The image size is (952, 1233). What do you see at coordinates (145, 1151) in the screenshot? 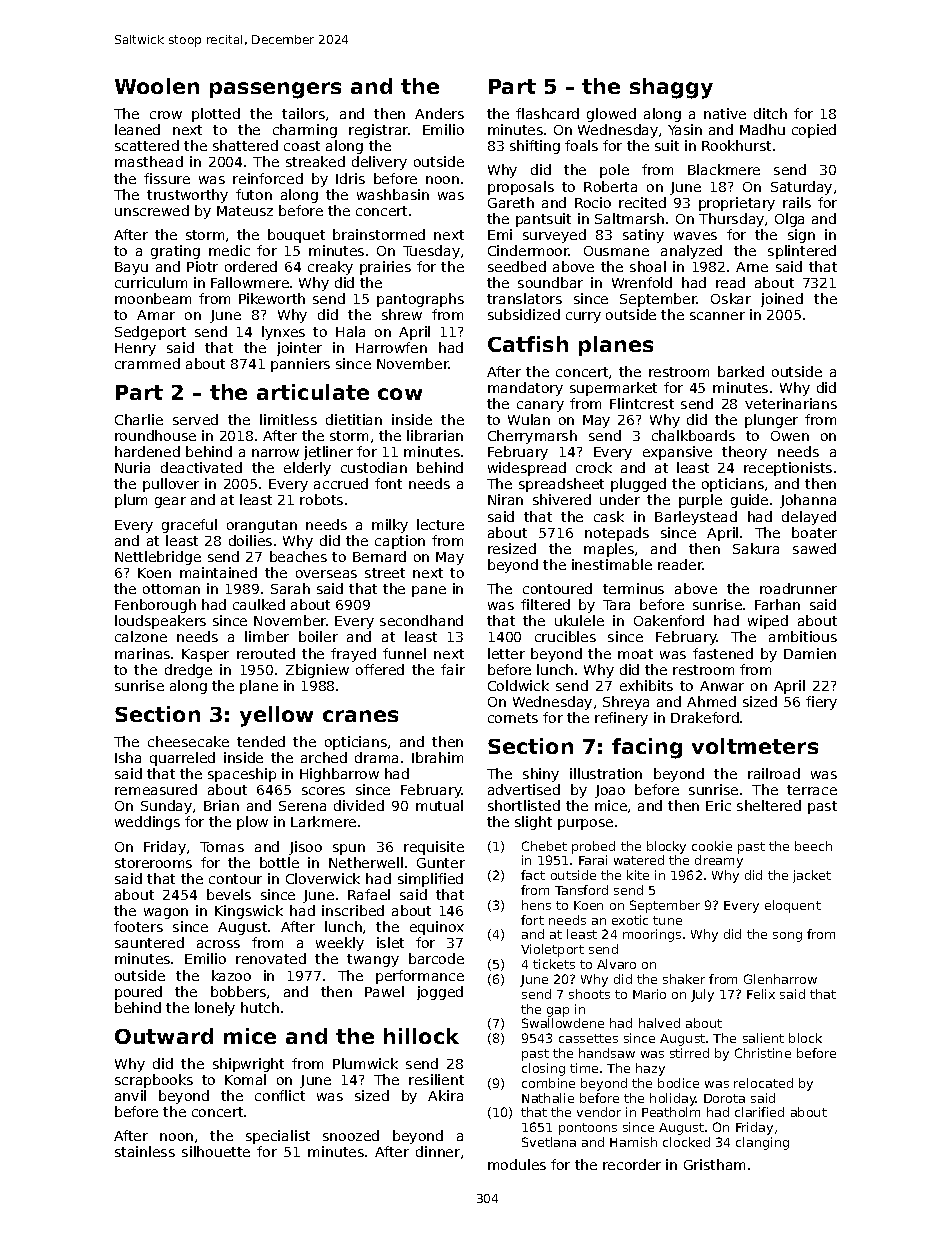
I see `stainless` at bounding box center [145, 1151].
